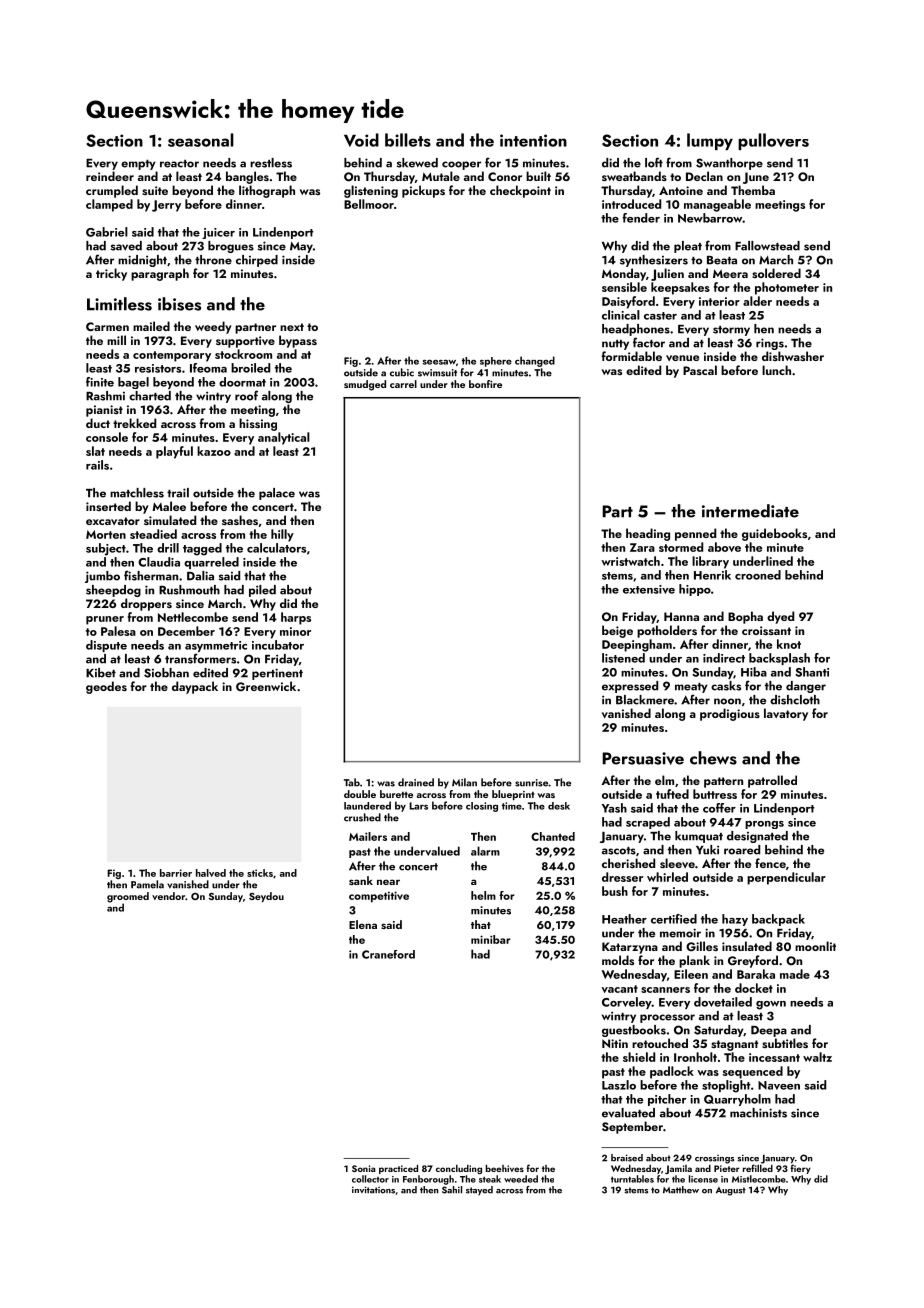  Describe the element at coordinates (216, 646) in the screenshot. I see `asymmetric` at that location.
